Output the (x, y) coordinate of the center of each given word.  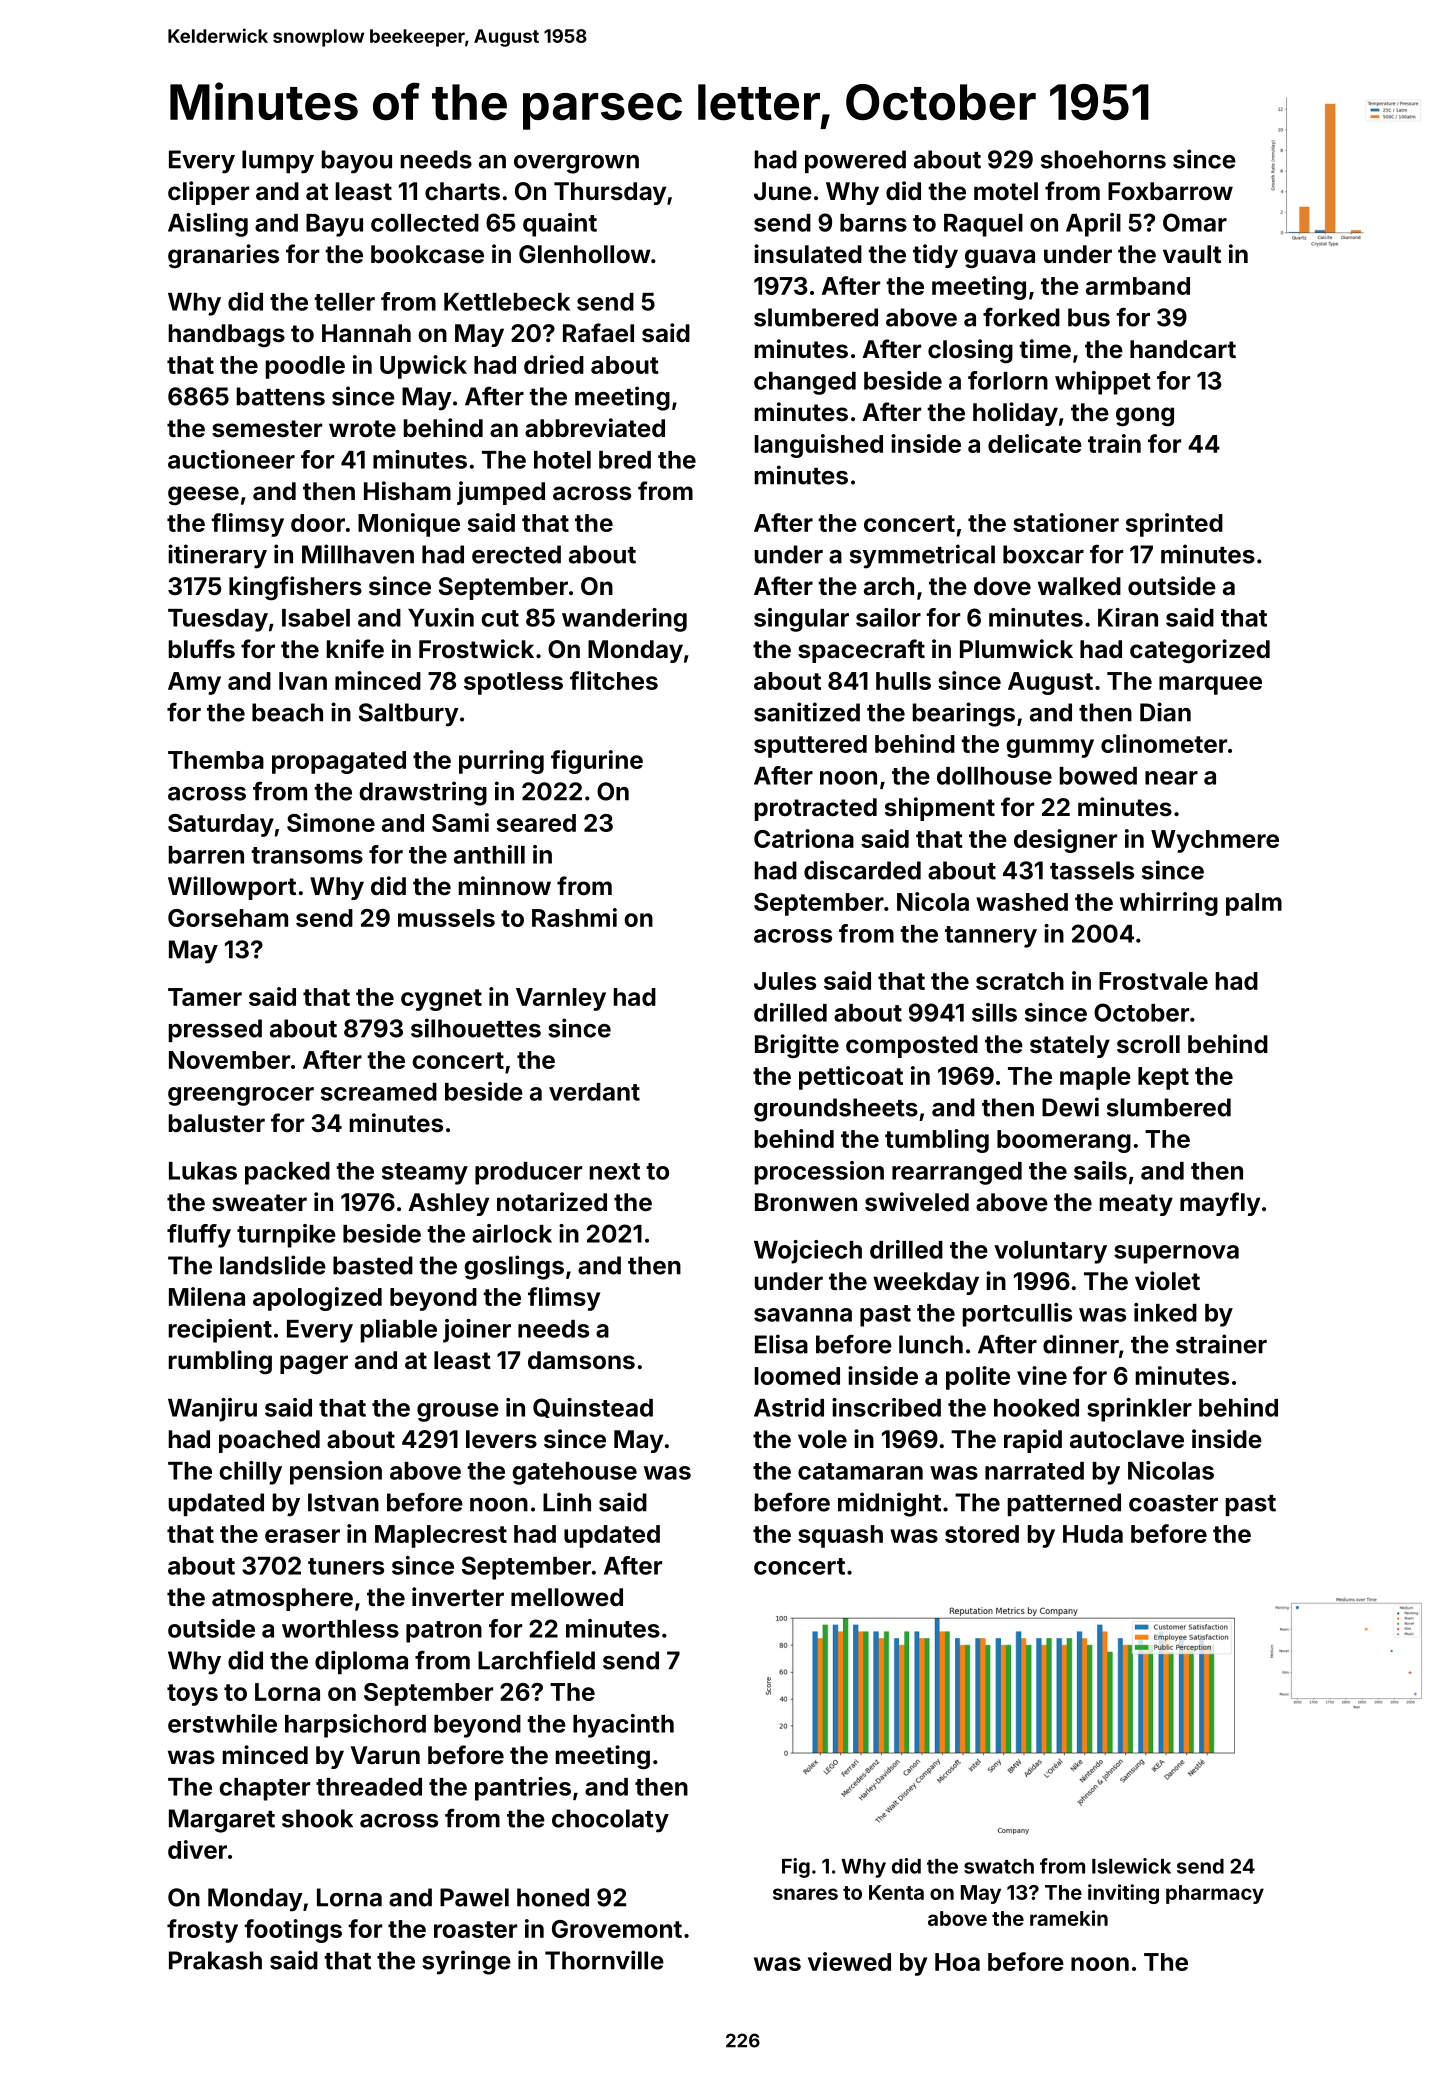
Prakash (215, 1960)
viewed (849, 1961)
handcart (1183, 349)
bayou (357, 162)
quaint (560, 225)
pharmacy (1215, 1894)
